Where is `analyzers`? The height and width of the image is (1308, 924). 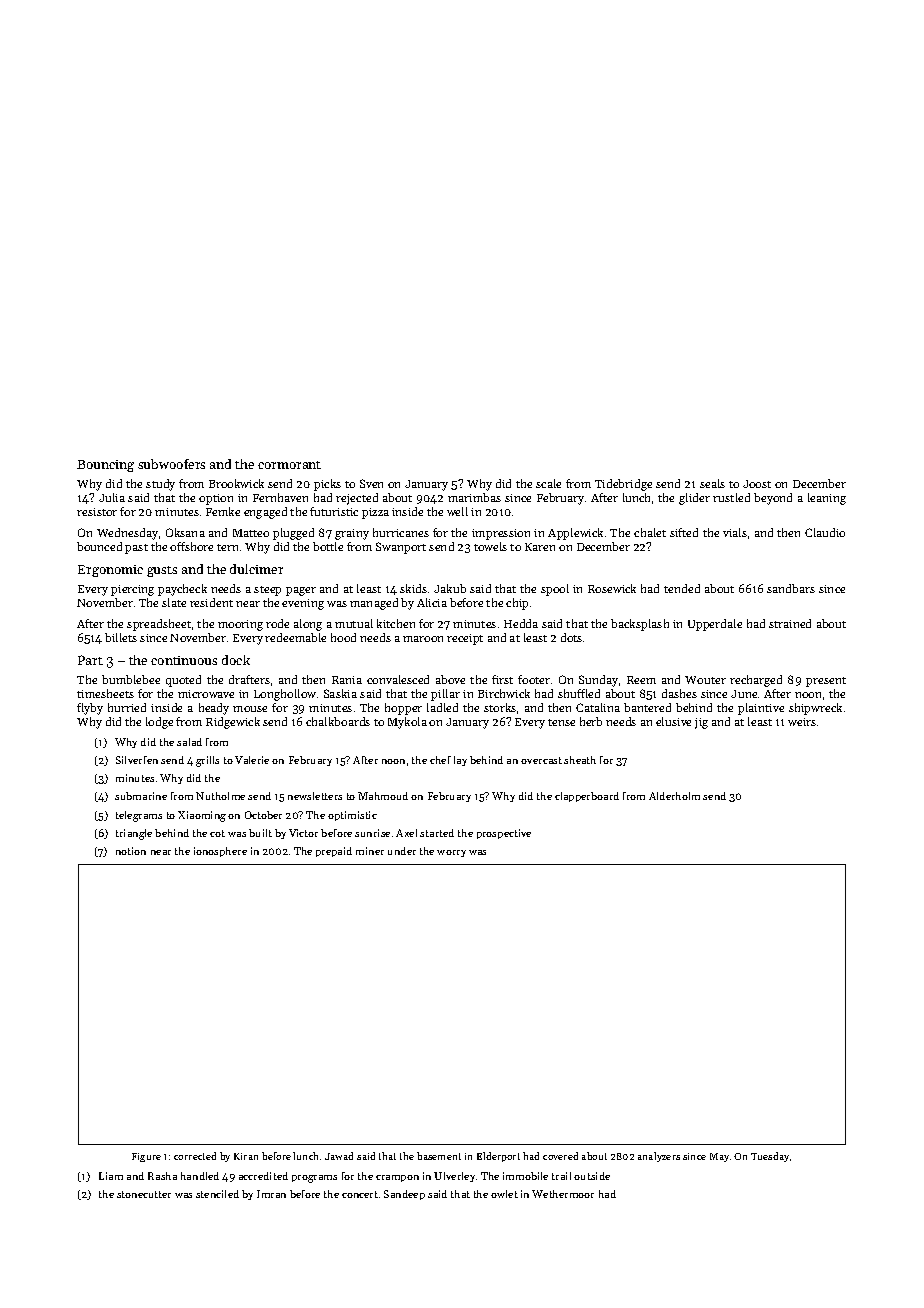
analyzers is located at coordinates (659, 1157).
